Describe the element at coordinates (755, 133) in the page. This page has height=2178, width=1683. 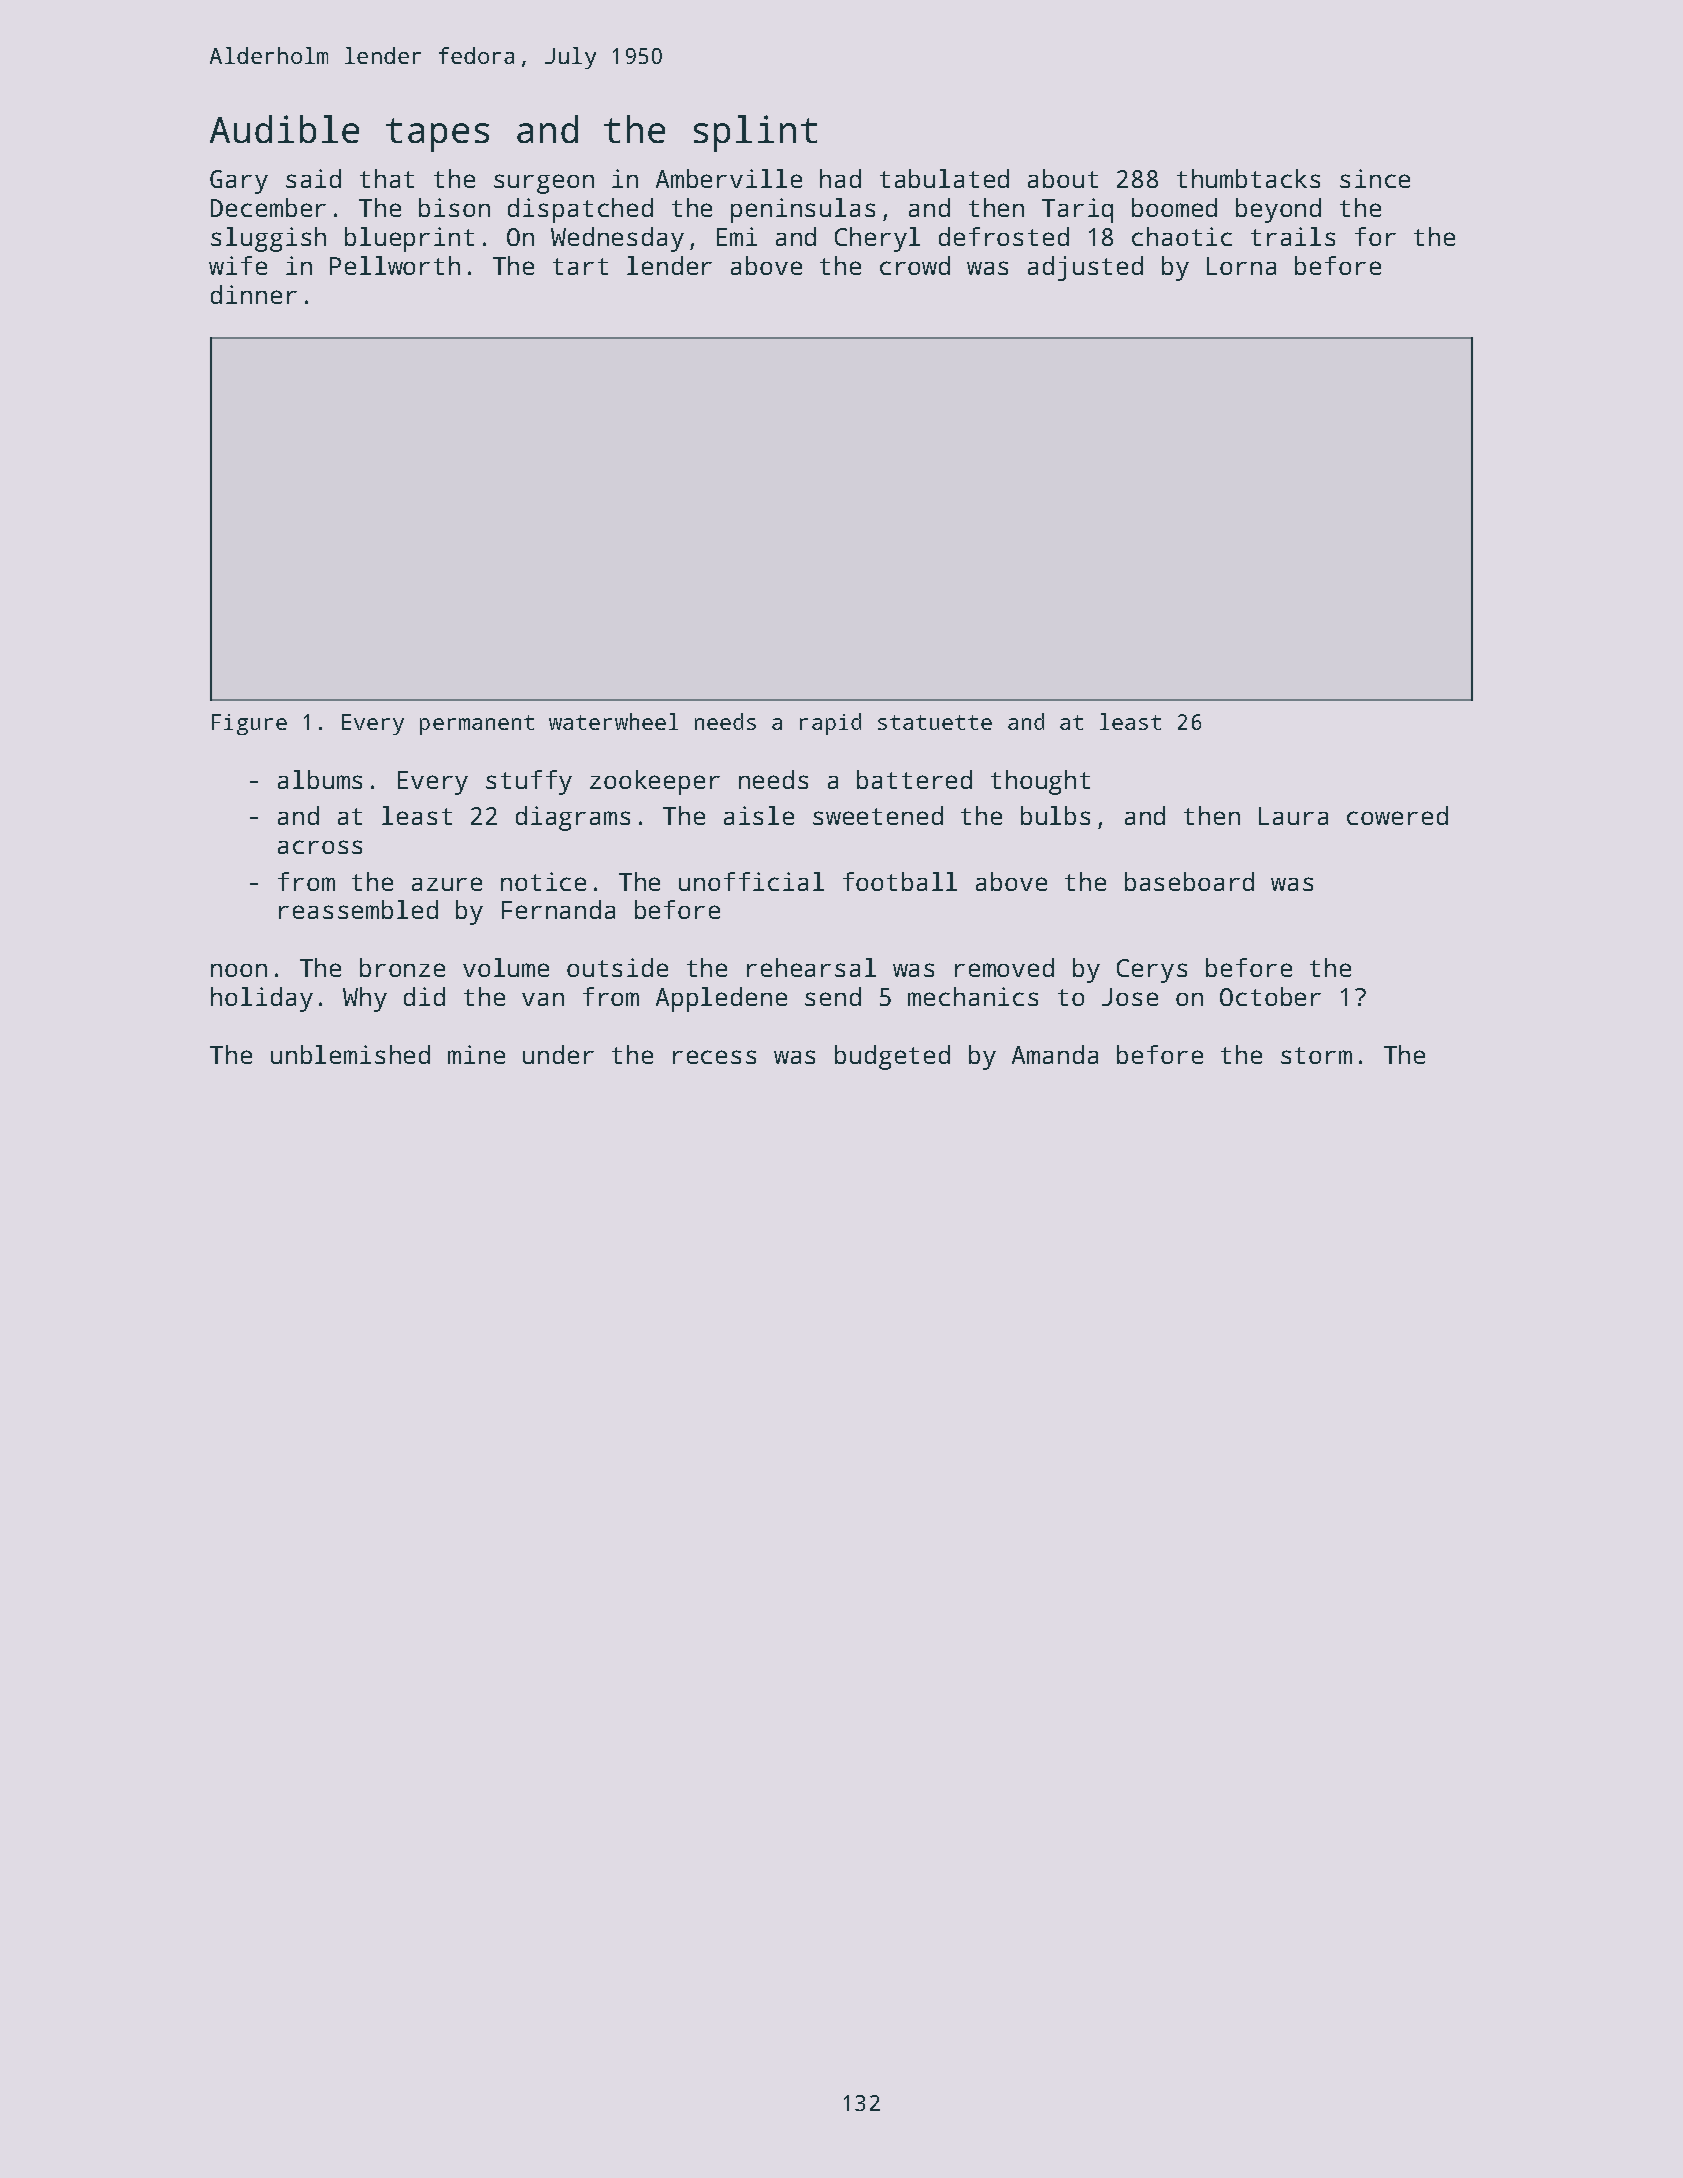
I see `splint` at that location.
